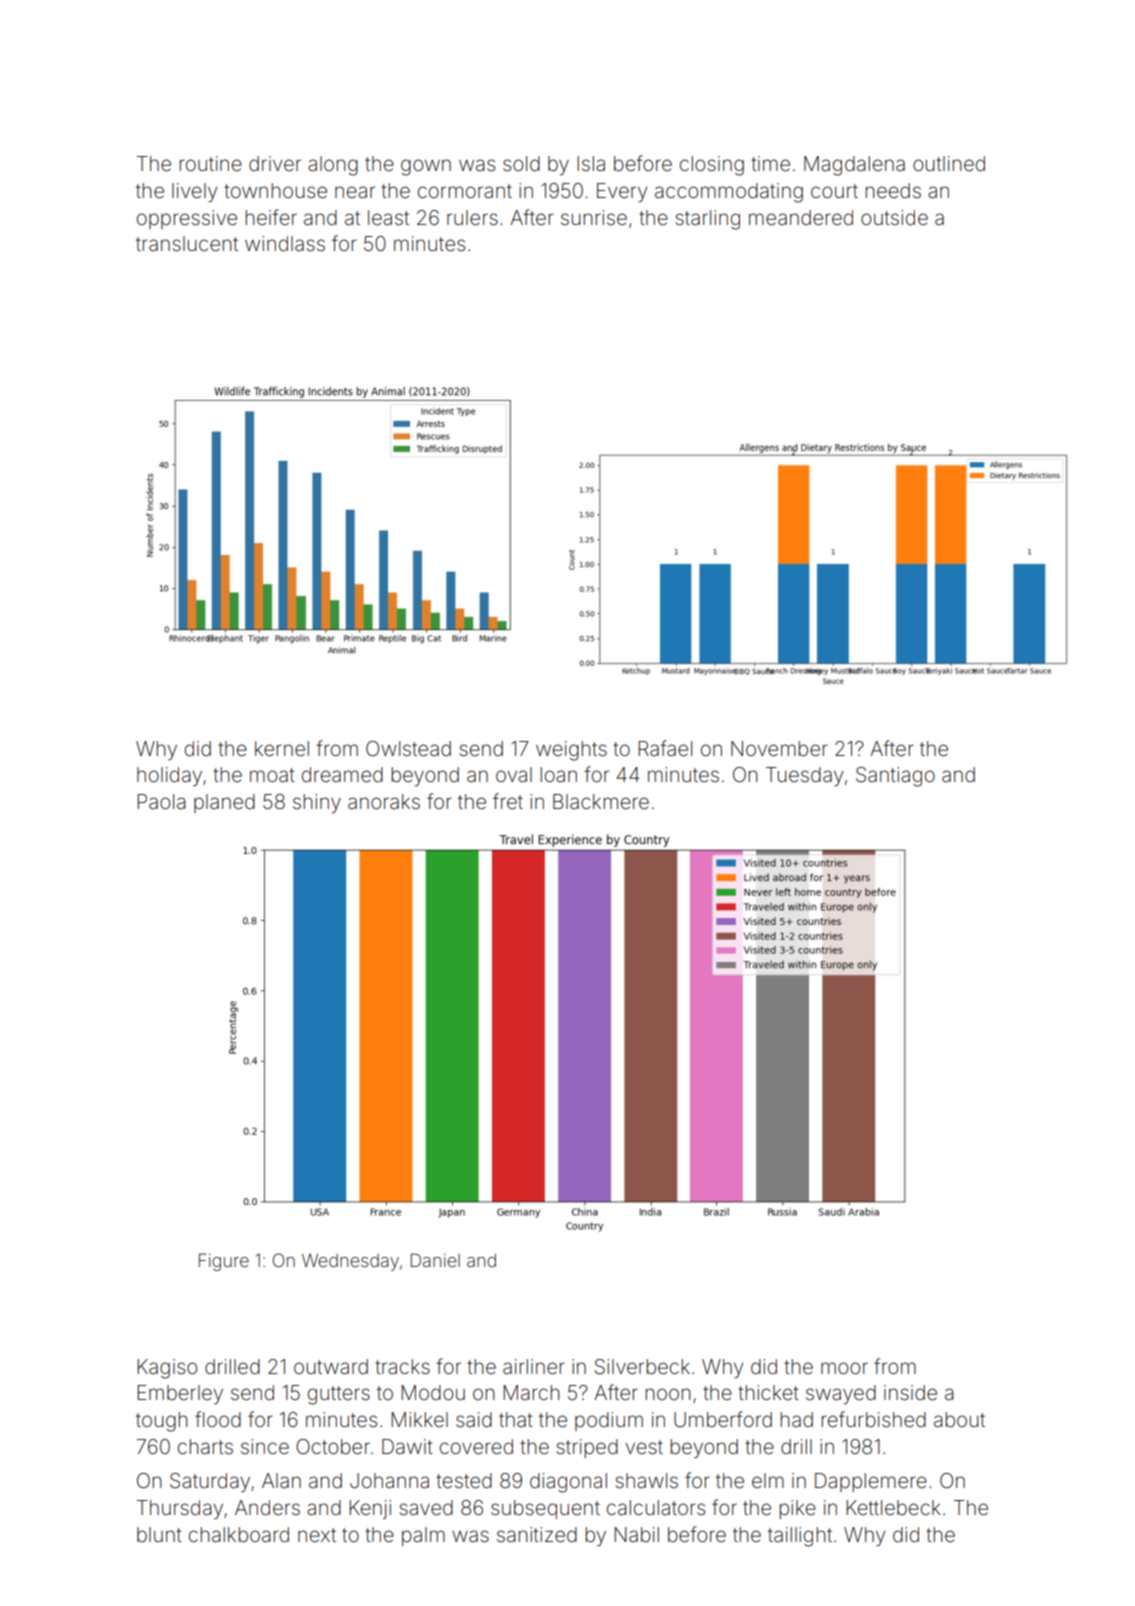 The image size is (1135, 1606). I want to click on taillight, so click(800, 1537).
